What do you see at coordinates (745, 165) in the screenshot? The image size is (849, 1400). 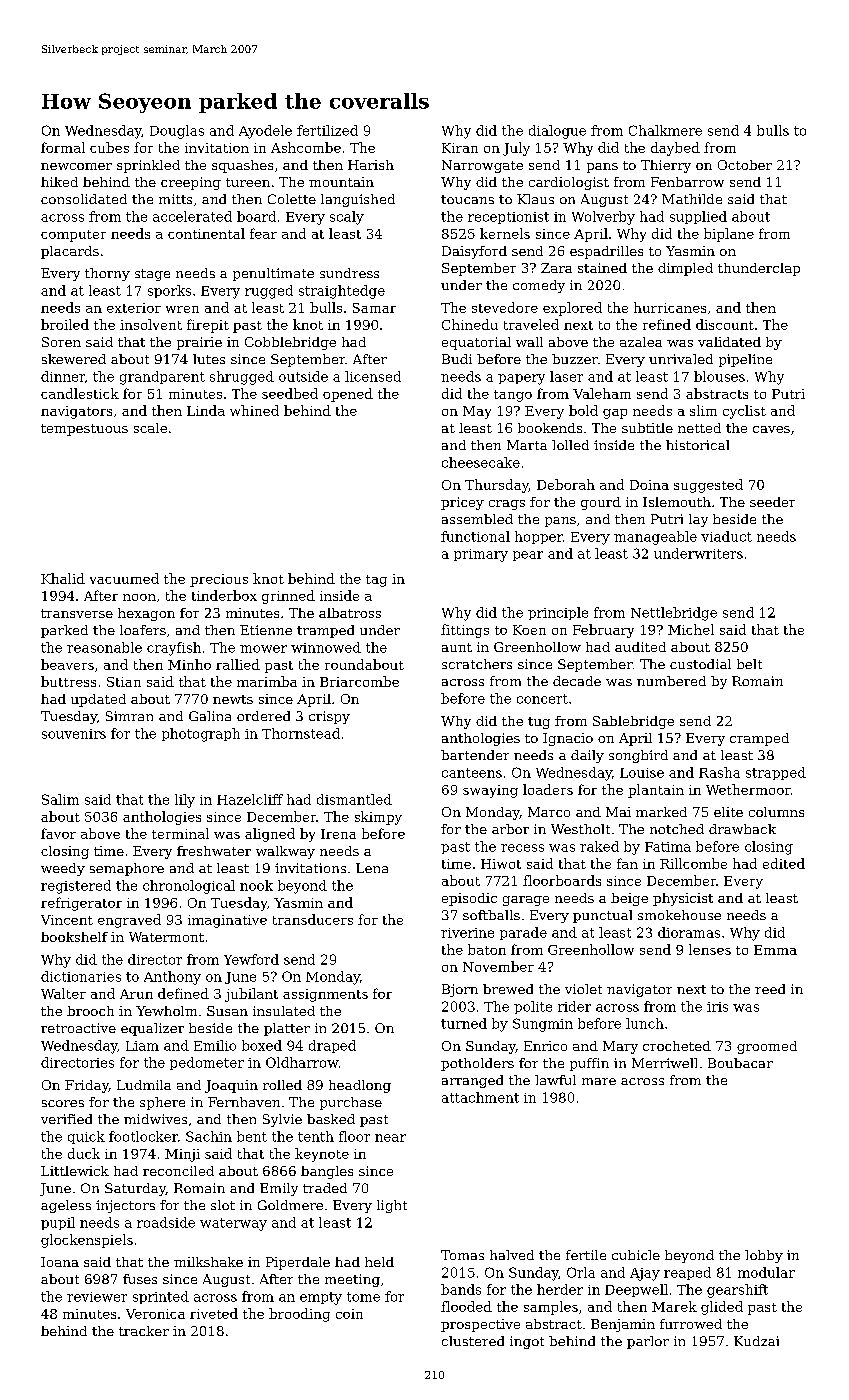 I see `October` at bounding box center [745, 165].
